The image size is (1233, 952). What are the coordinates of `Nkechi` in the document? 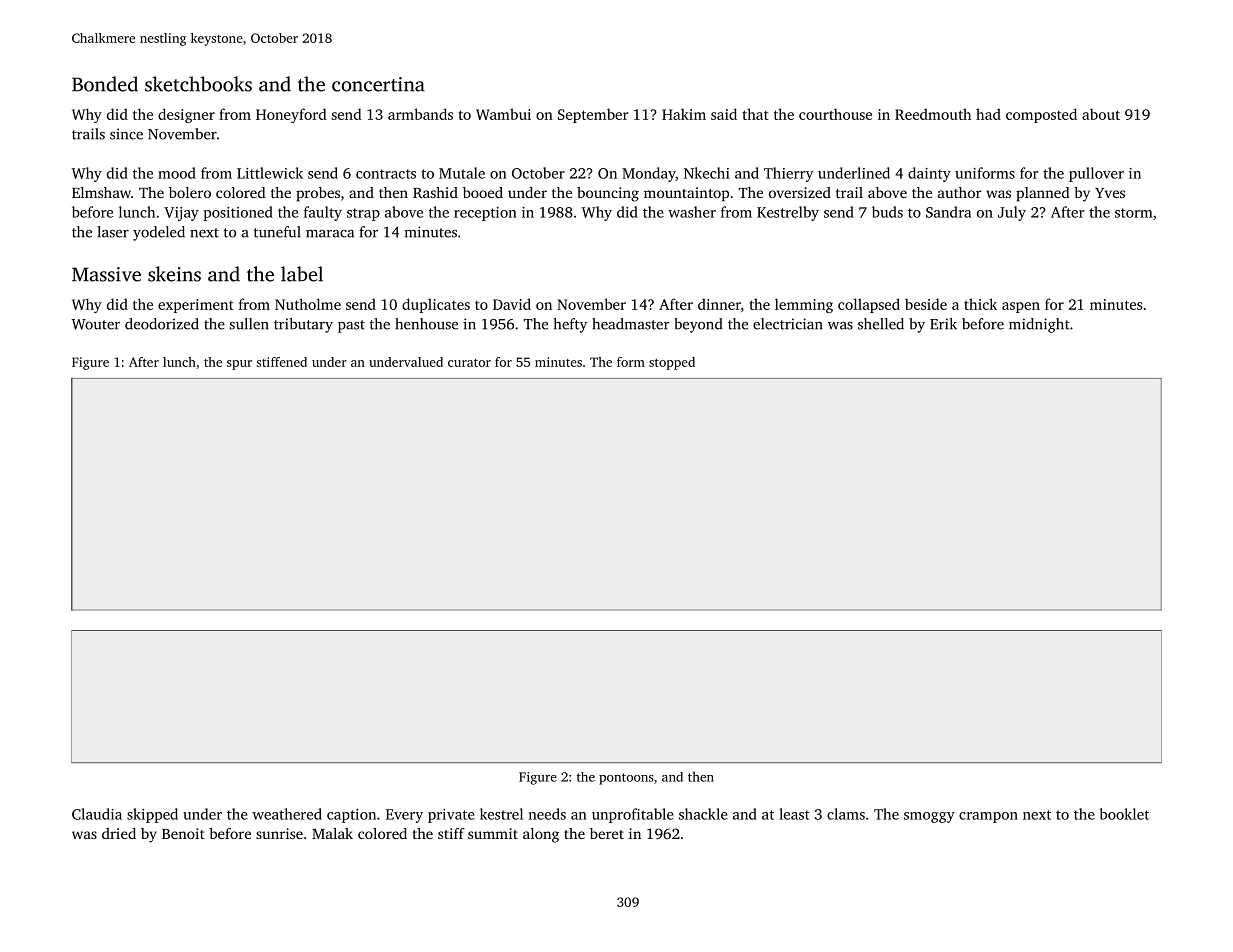 It's located at (707, 173).
